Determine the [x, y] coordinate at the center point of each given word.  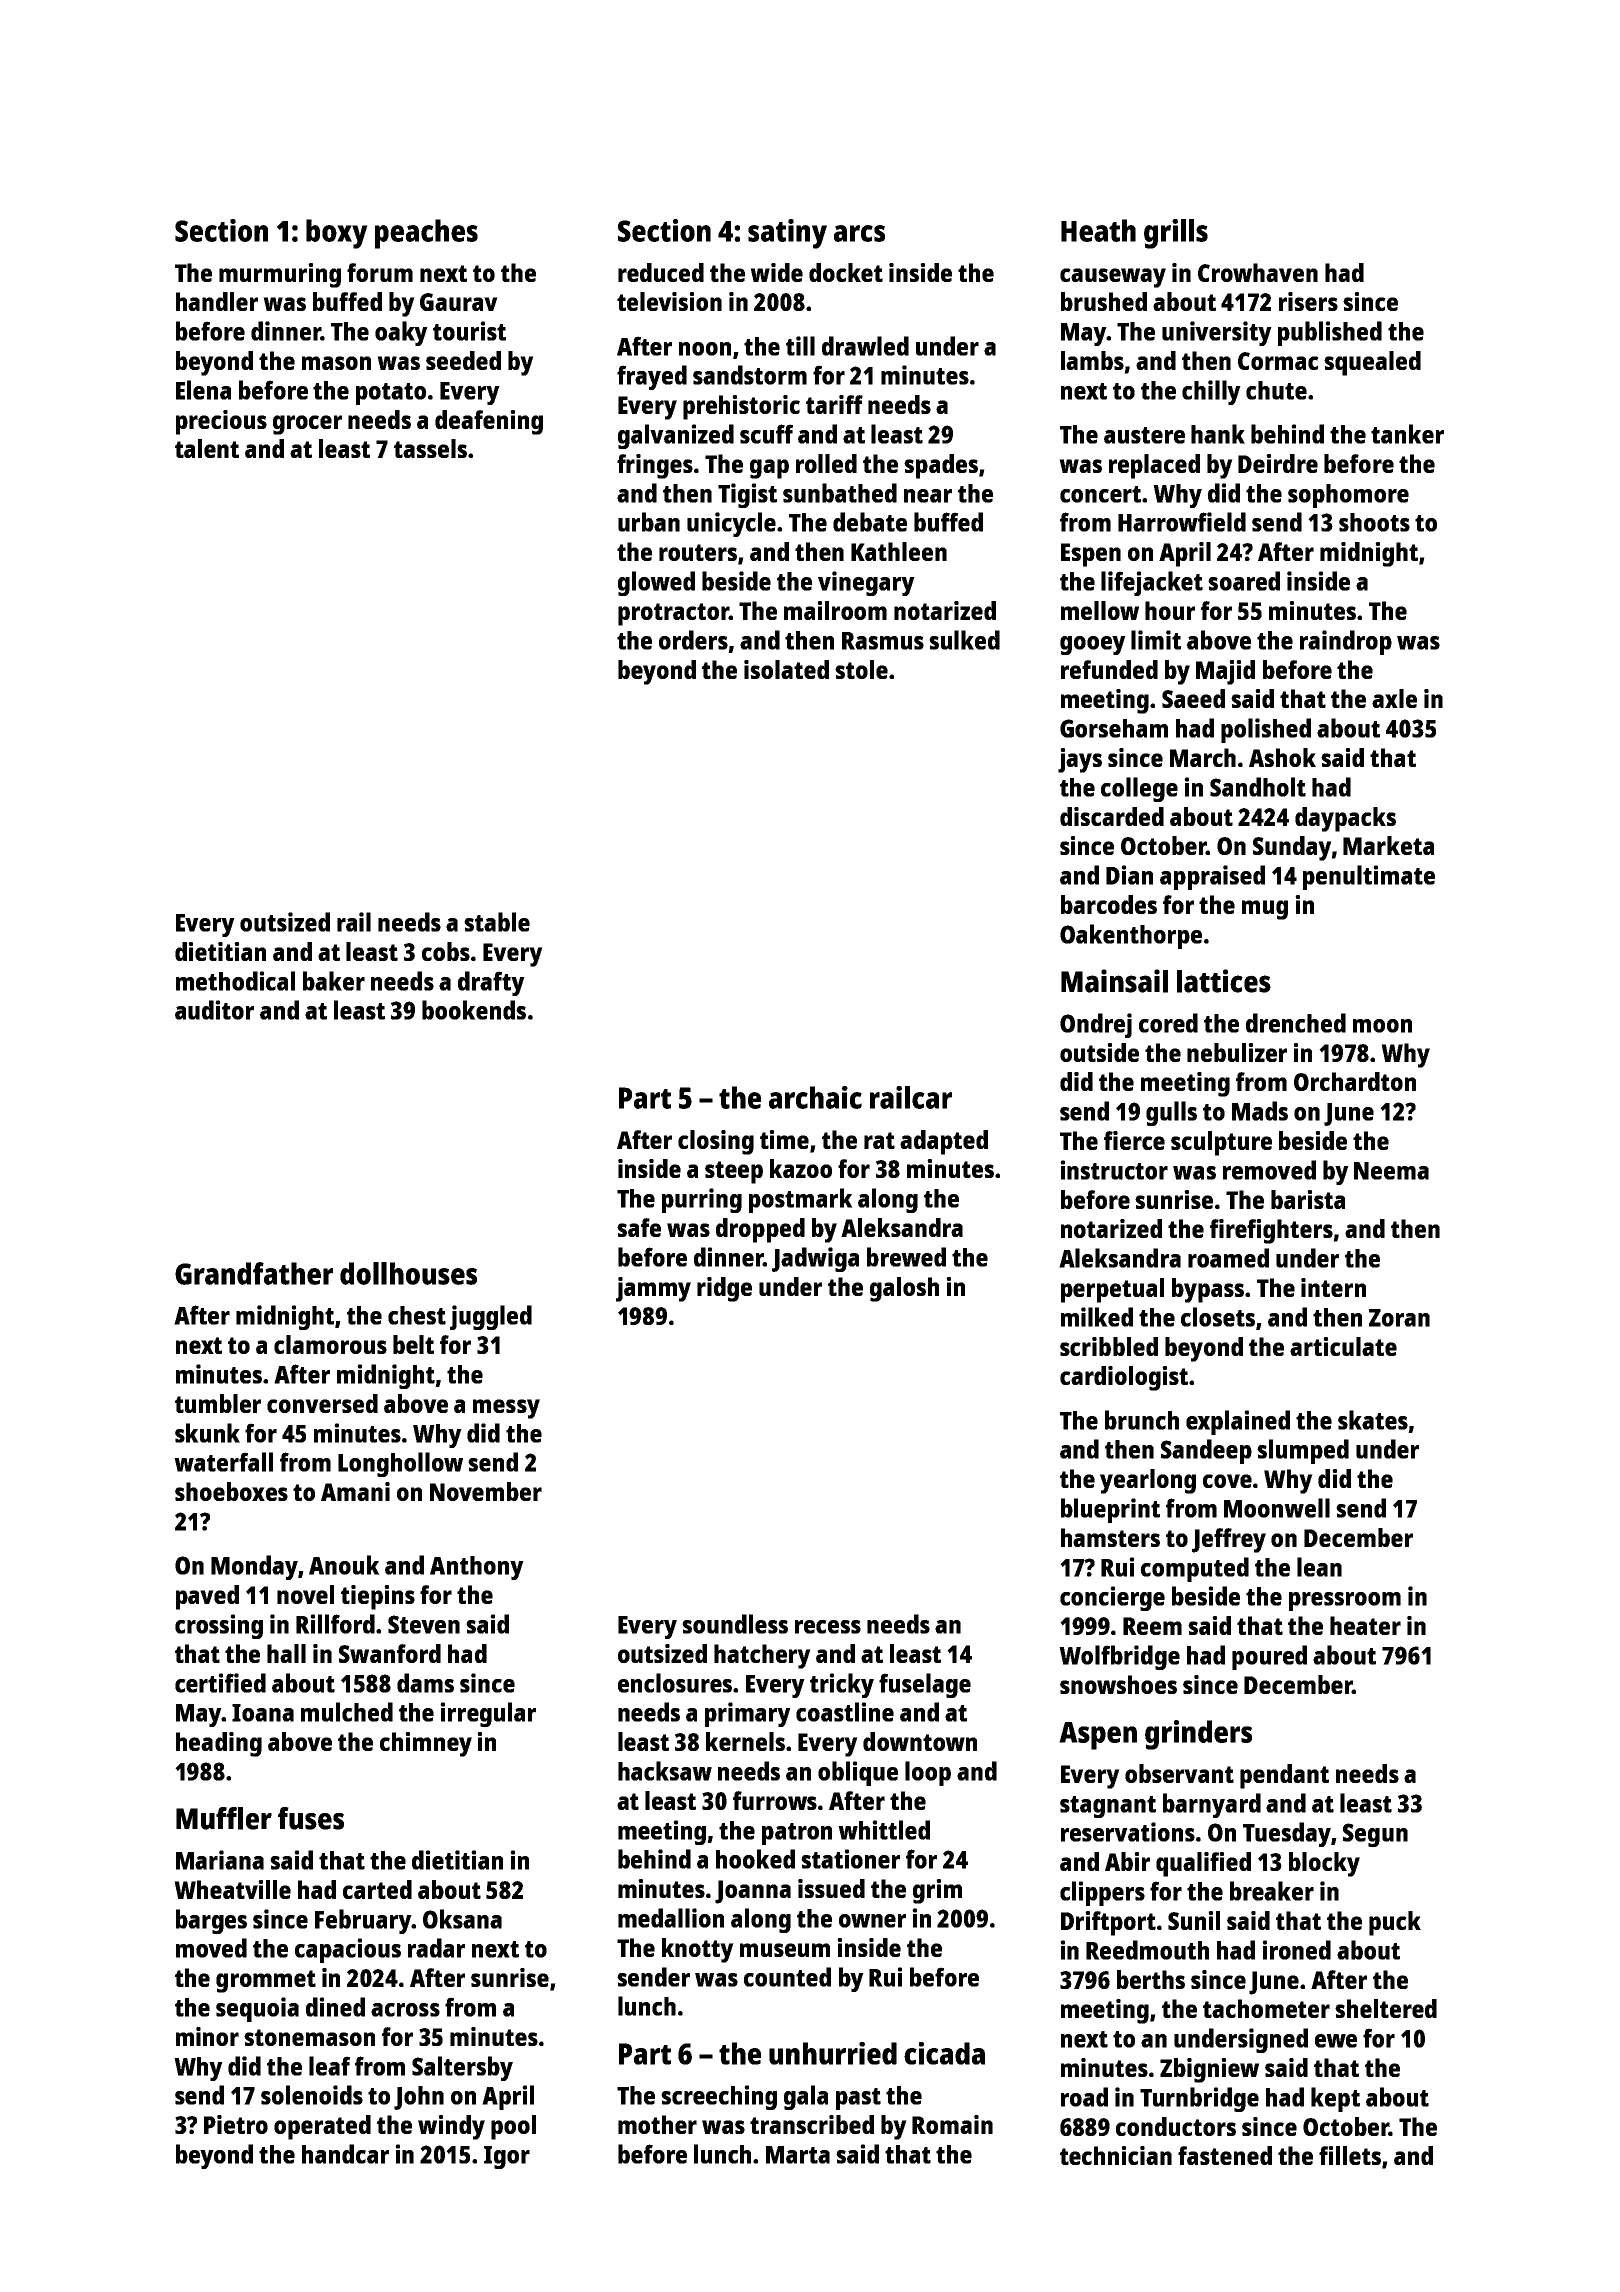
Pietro [236, 2124]
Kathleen [899, 551]
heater [1365, 1625]
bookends [474, 1010]
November [486, 1491]
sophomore [1348, 496]
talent [207, 448]
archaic [815, 1097]
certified [220, 1683]
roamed [1228, 1258]
